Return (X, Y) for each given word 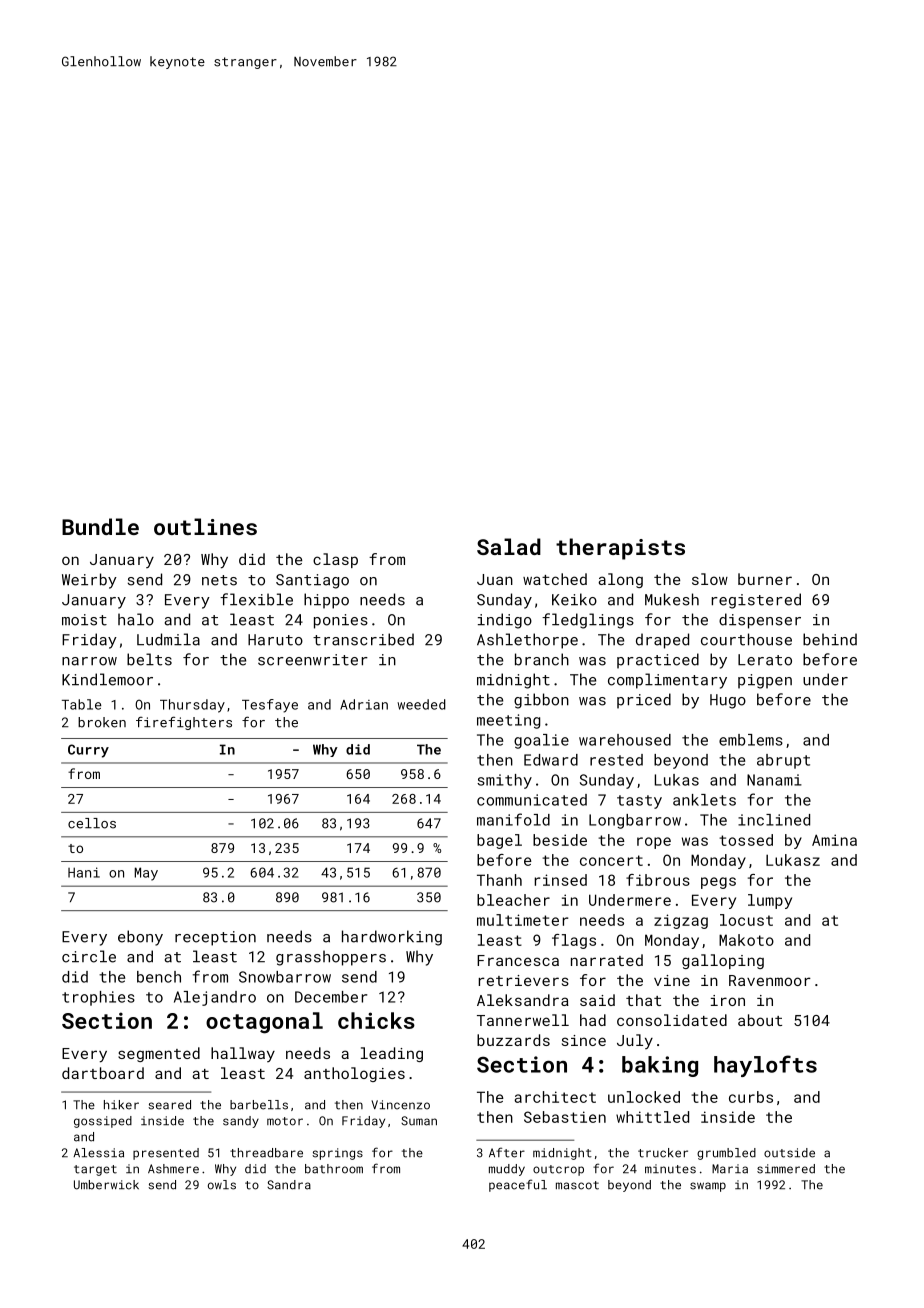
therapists (620, 549)
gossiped (103, 1122)
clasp (335, 560)
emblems (751, 740)
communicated (532, 800)
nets (219, 580)
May (146, 874)
